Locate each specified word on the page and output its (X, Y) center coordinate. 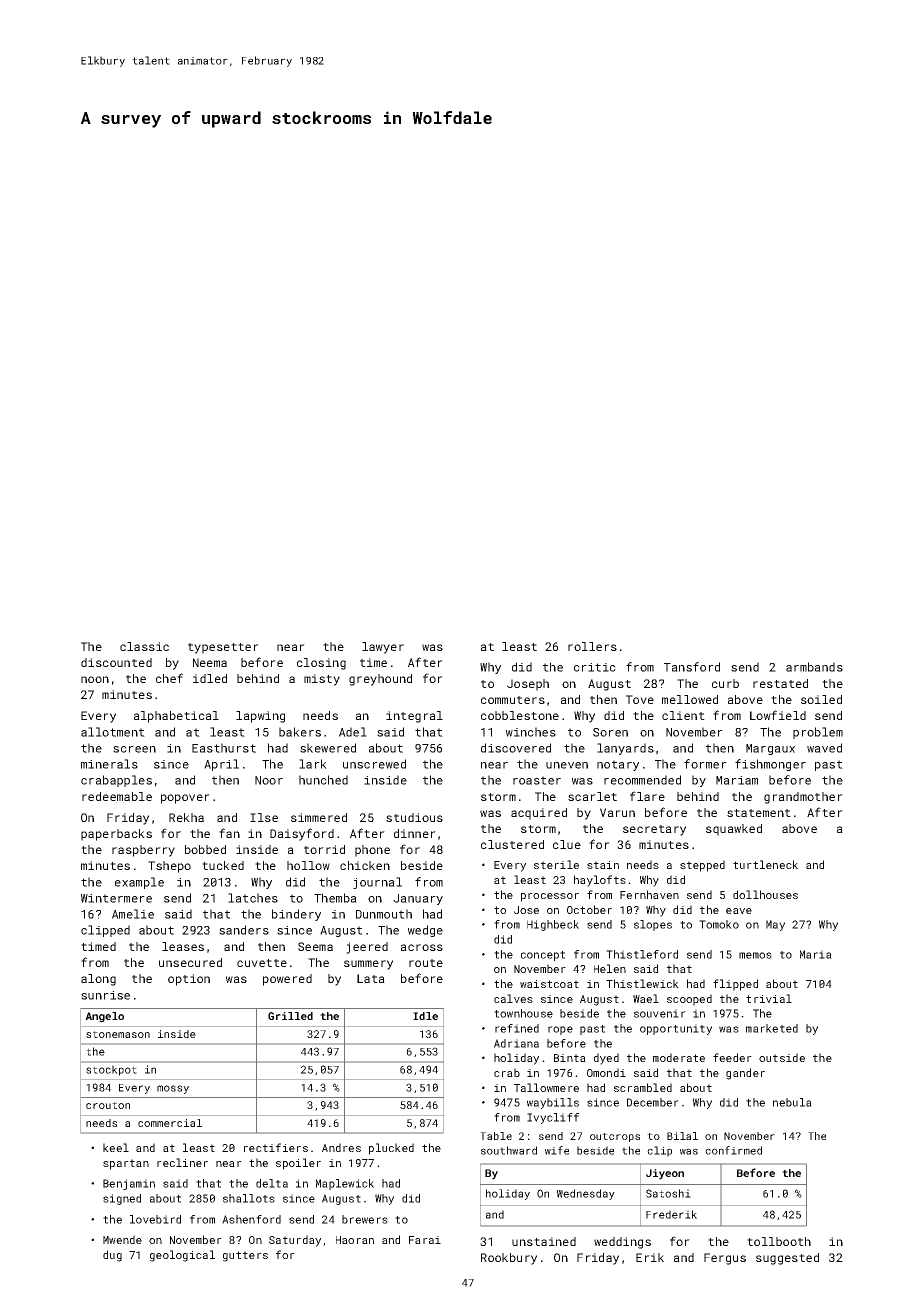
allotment (113, 732)
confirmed (733, 1150)
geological (182, 1256)
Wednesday (586, 1194)
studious (414, 817)
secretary (654, 830)
